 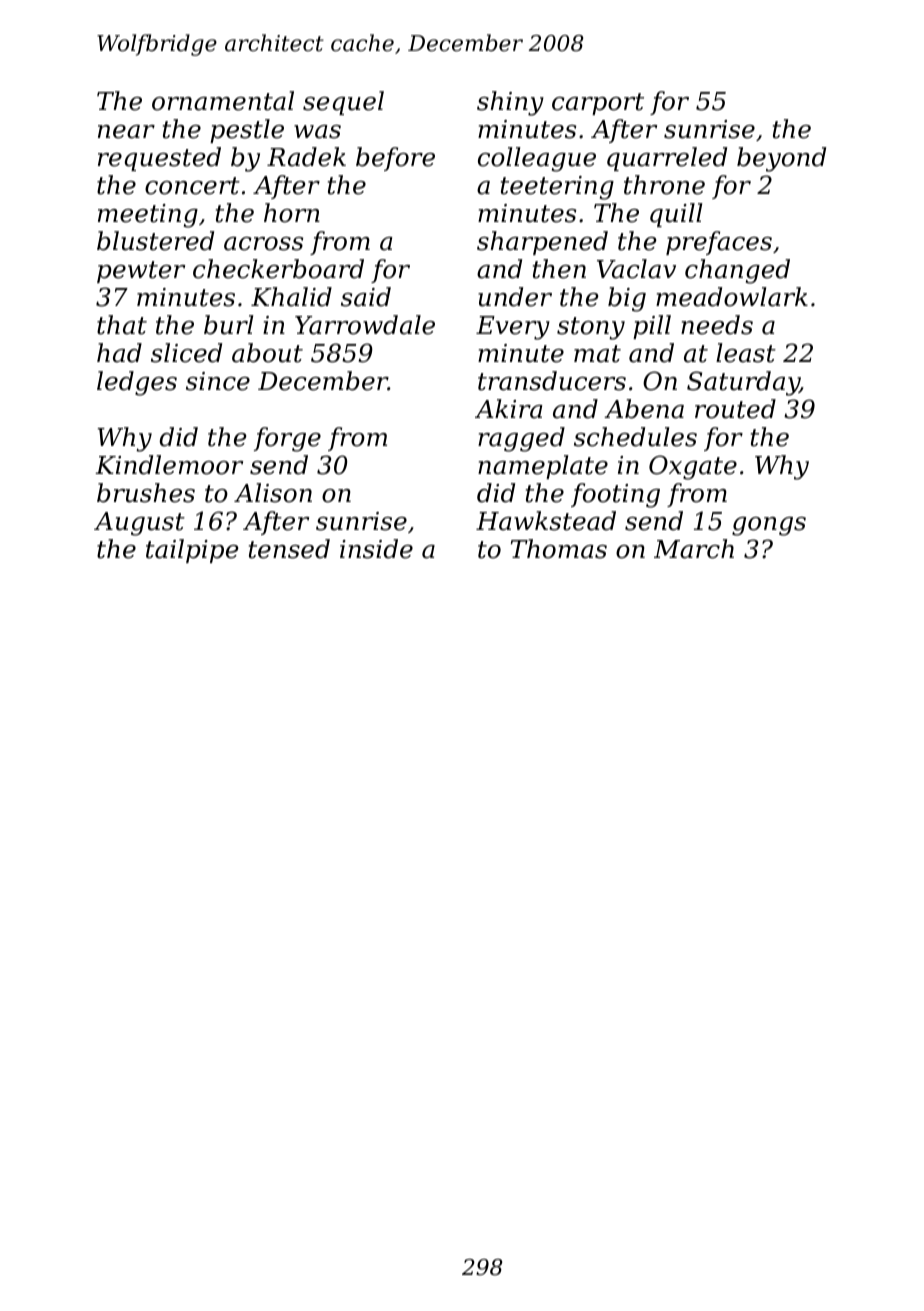 What do you see at coordinates (273, 493) in the screenshot?
I see `Alison` at bounding box center [273, 493].
